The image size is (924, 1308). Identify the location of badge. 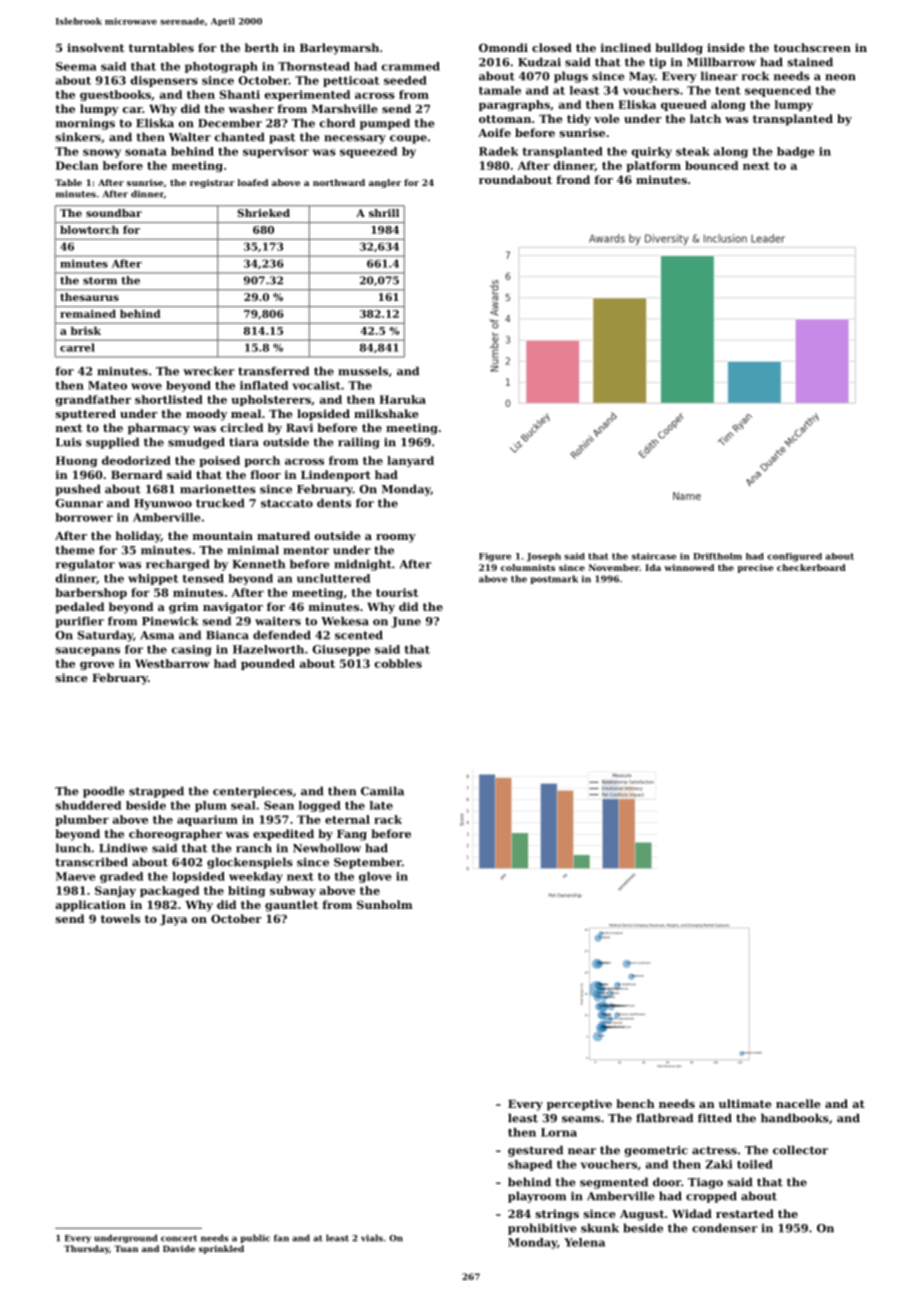
(796, 152).
